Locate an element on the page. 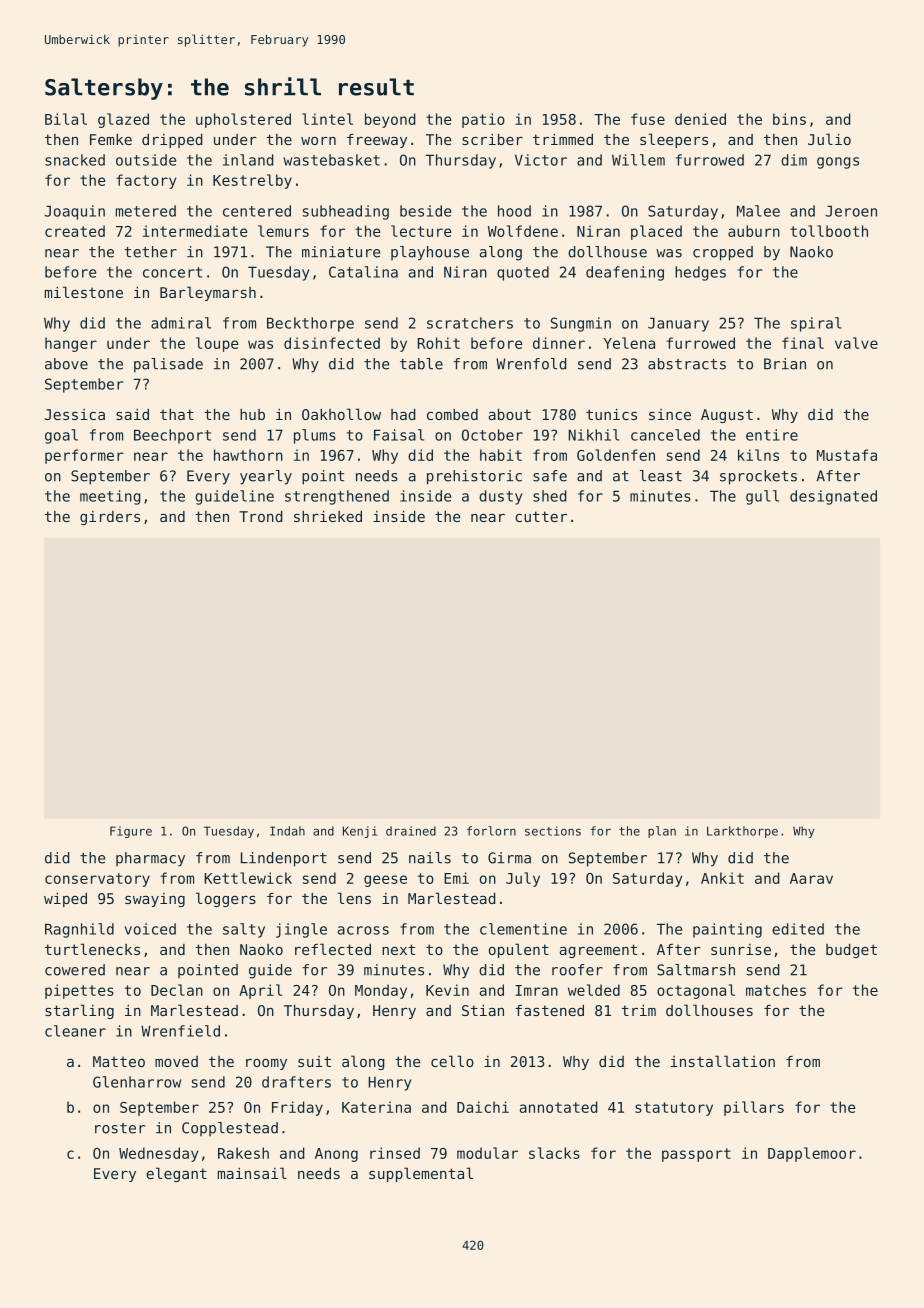 This document has height=1308, width=924. January is located at coordinates (678, 324).
